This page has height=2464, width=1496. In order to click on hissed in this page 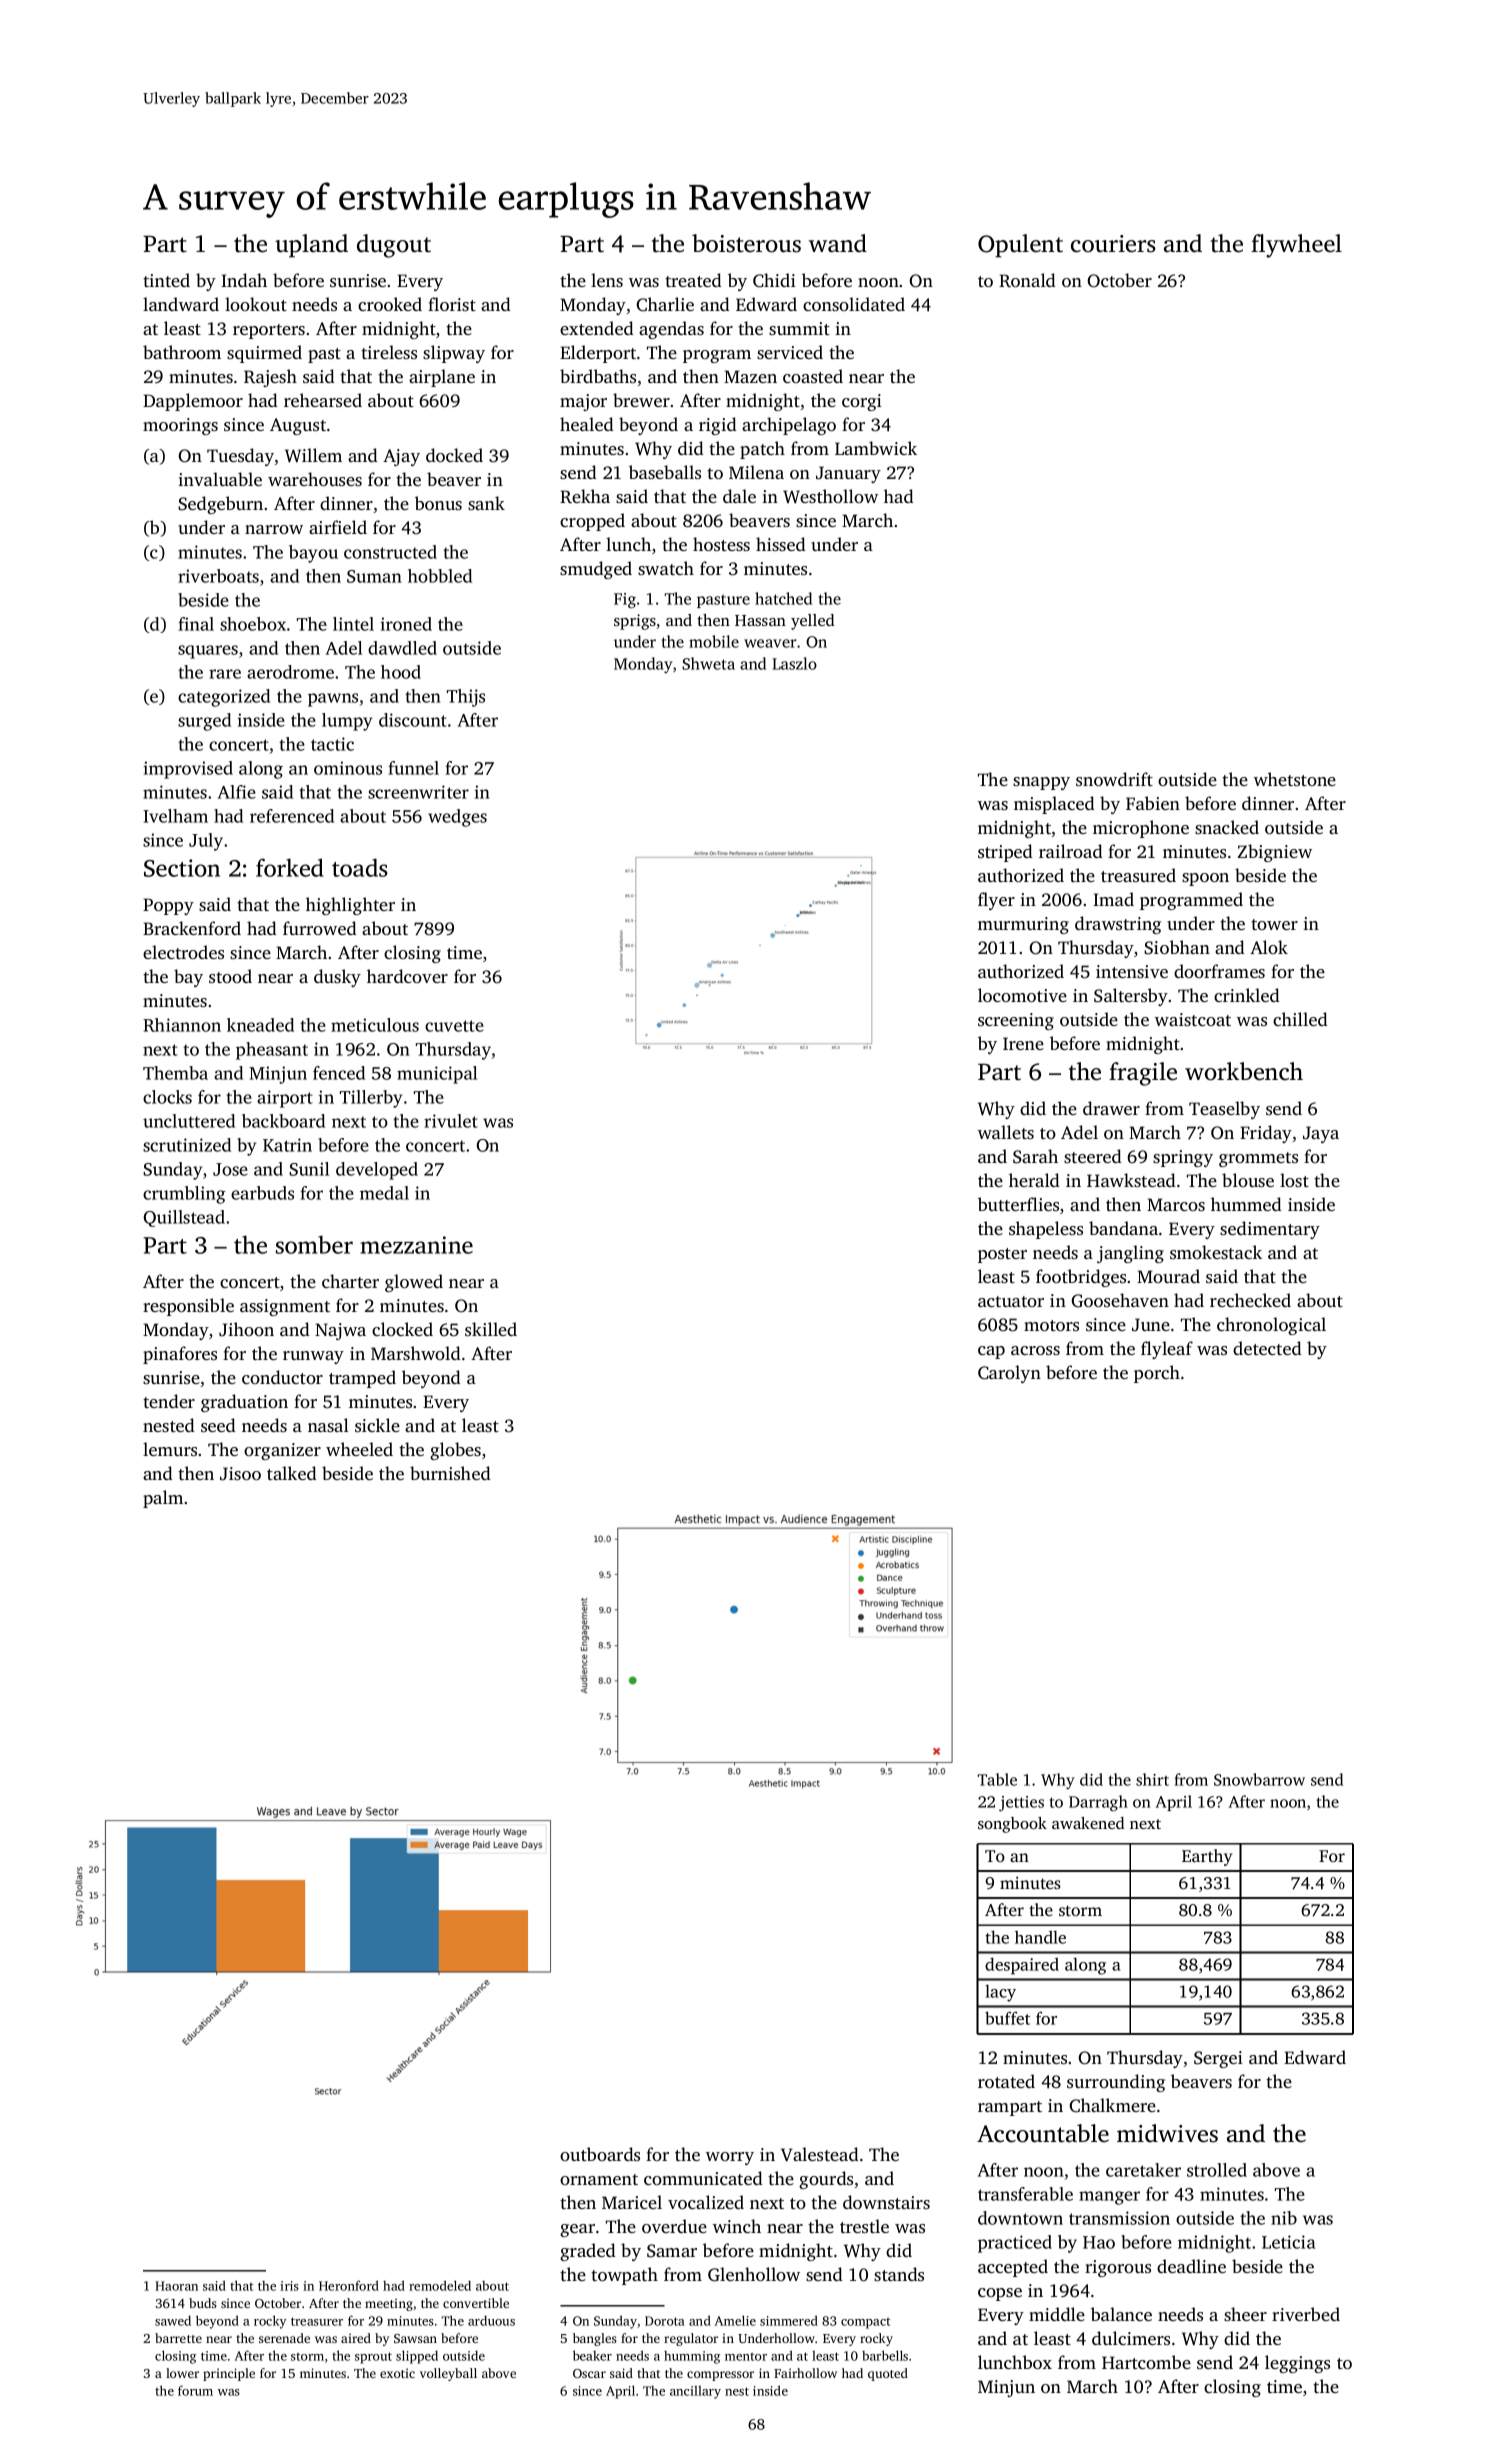, I will do `click(781, 544)`.
